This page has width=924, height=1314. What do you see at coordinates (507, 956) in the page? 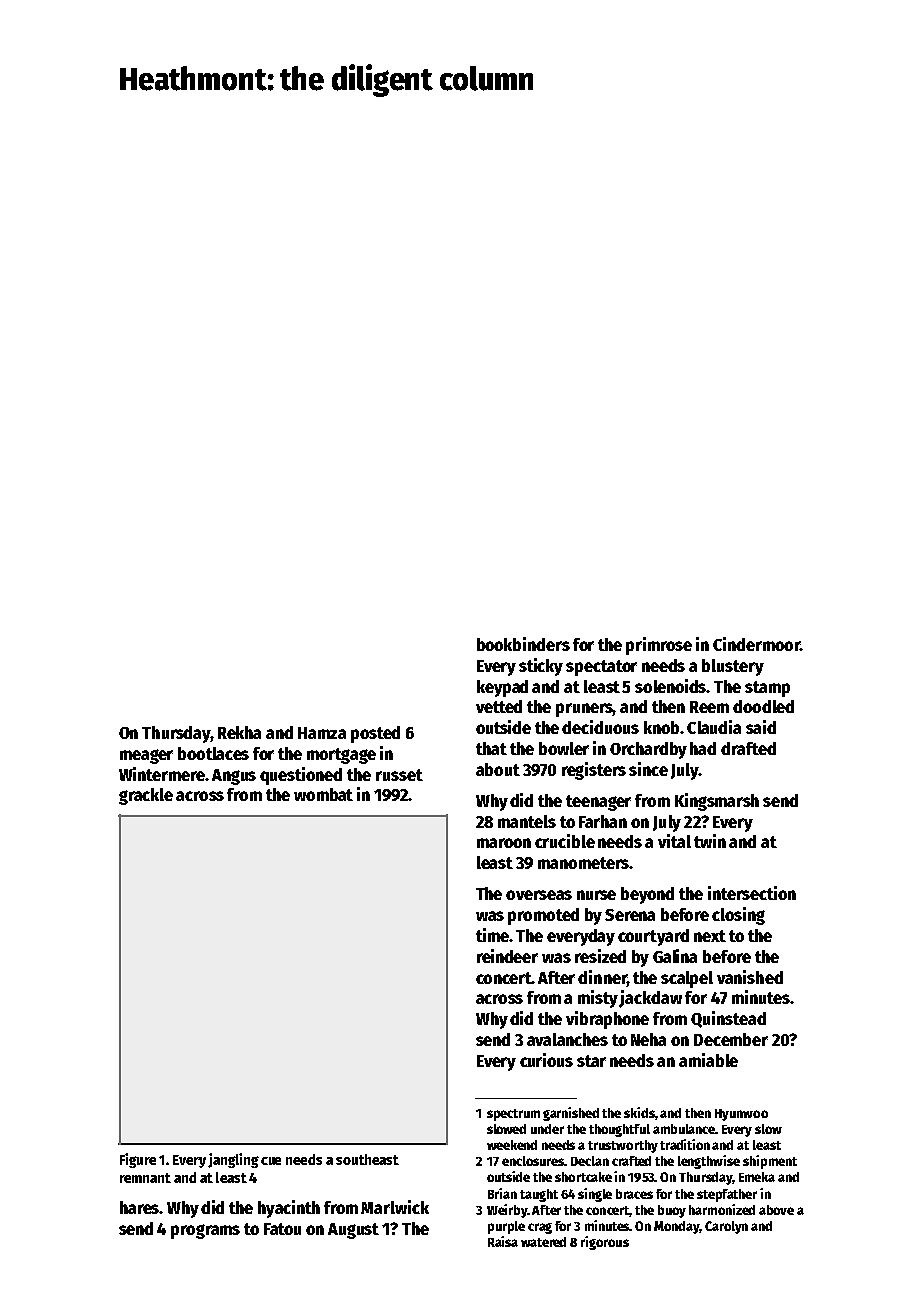
I see `reindeer` at bounding box center [507, 956].
